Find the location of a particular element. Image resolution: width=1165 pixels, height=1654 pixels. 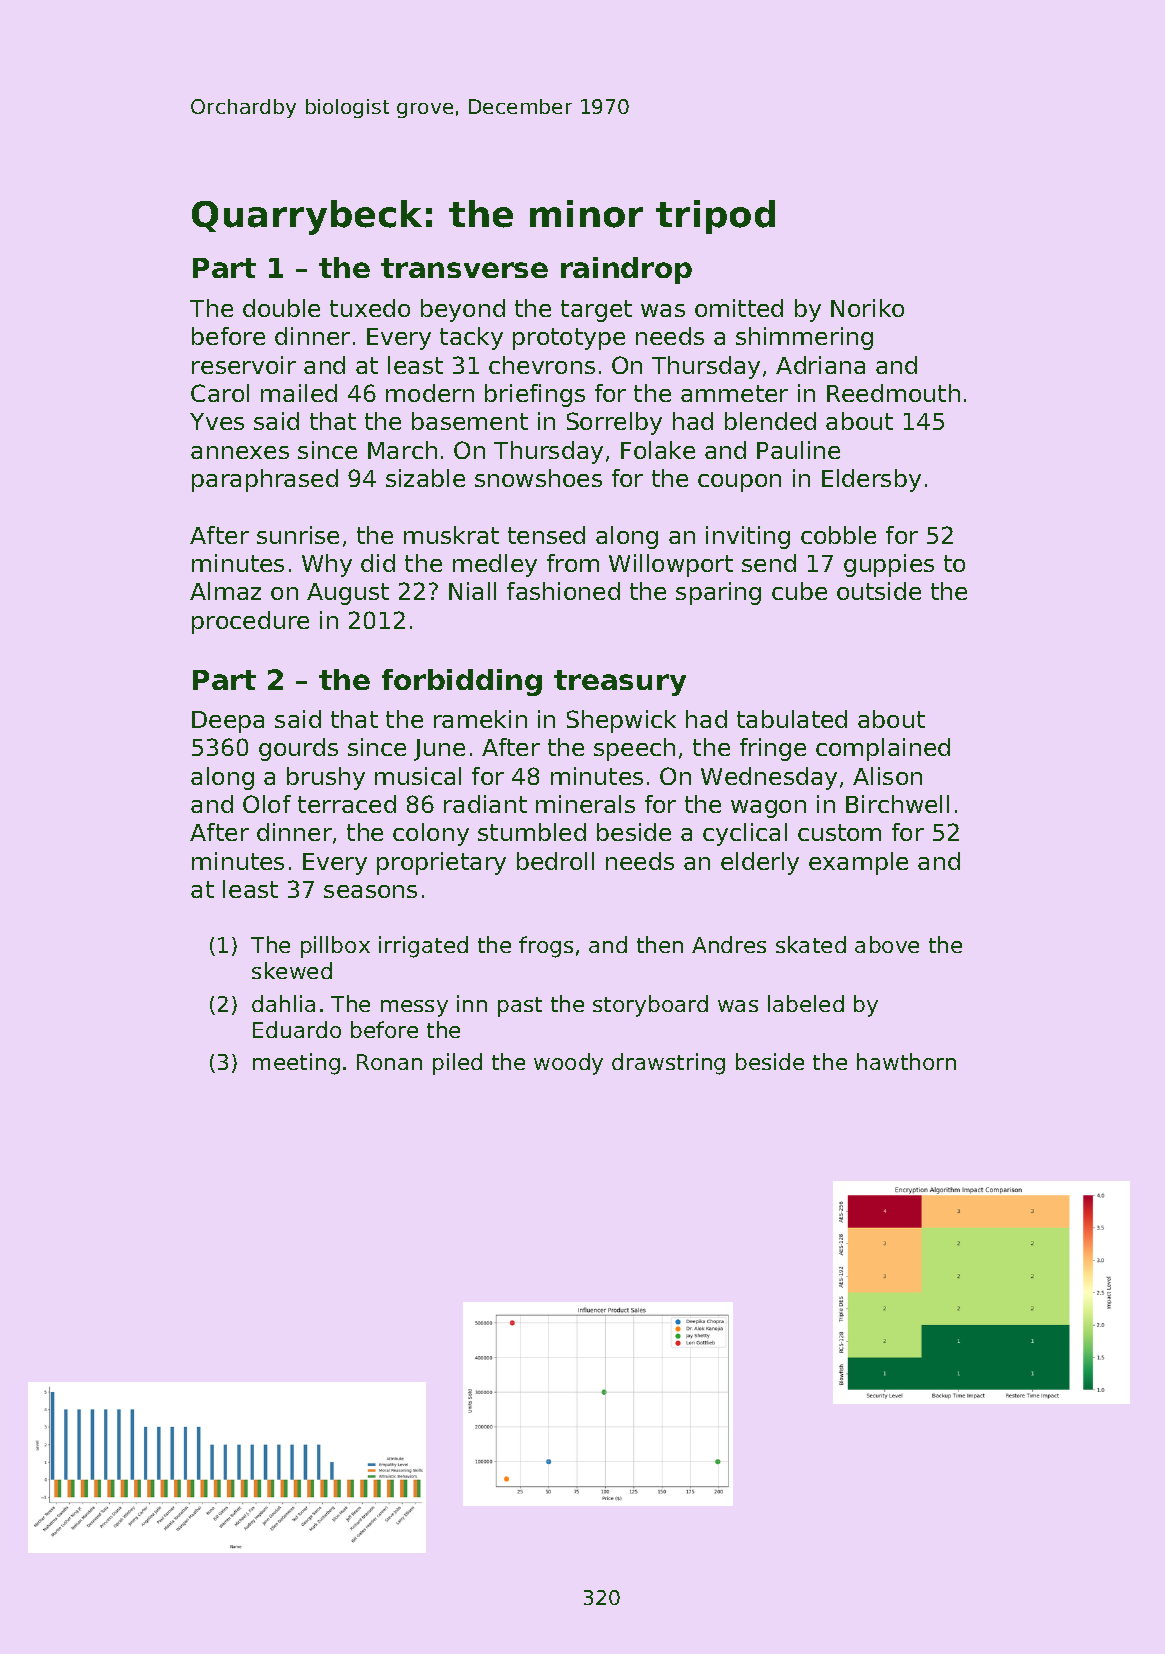

annexes is located at coordinates (240, 452).
